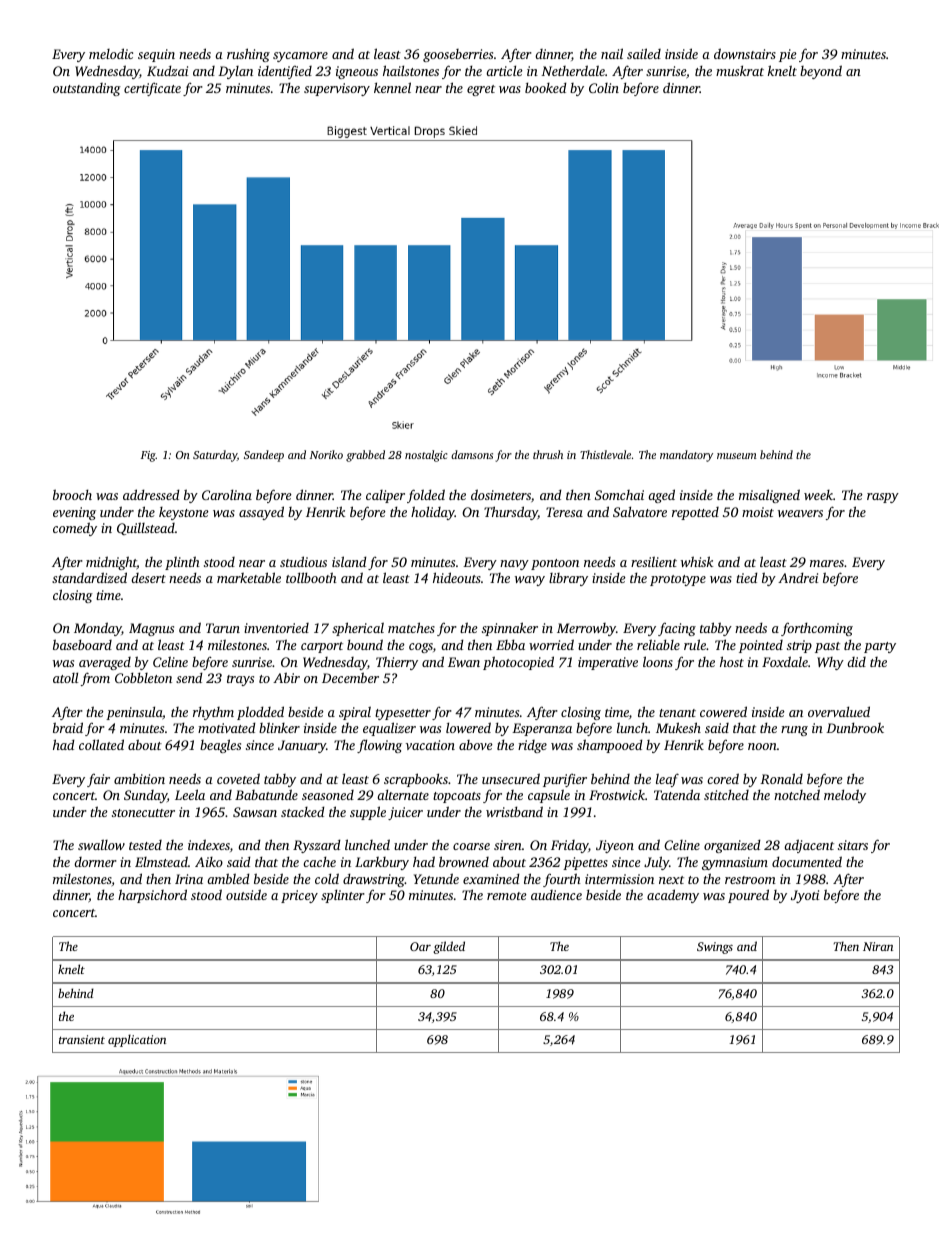  Describe the element at coordinates (426, 456) in the document. I see `nostalgic` at that location.
